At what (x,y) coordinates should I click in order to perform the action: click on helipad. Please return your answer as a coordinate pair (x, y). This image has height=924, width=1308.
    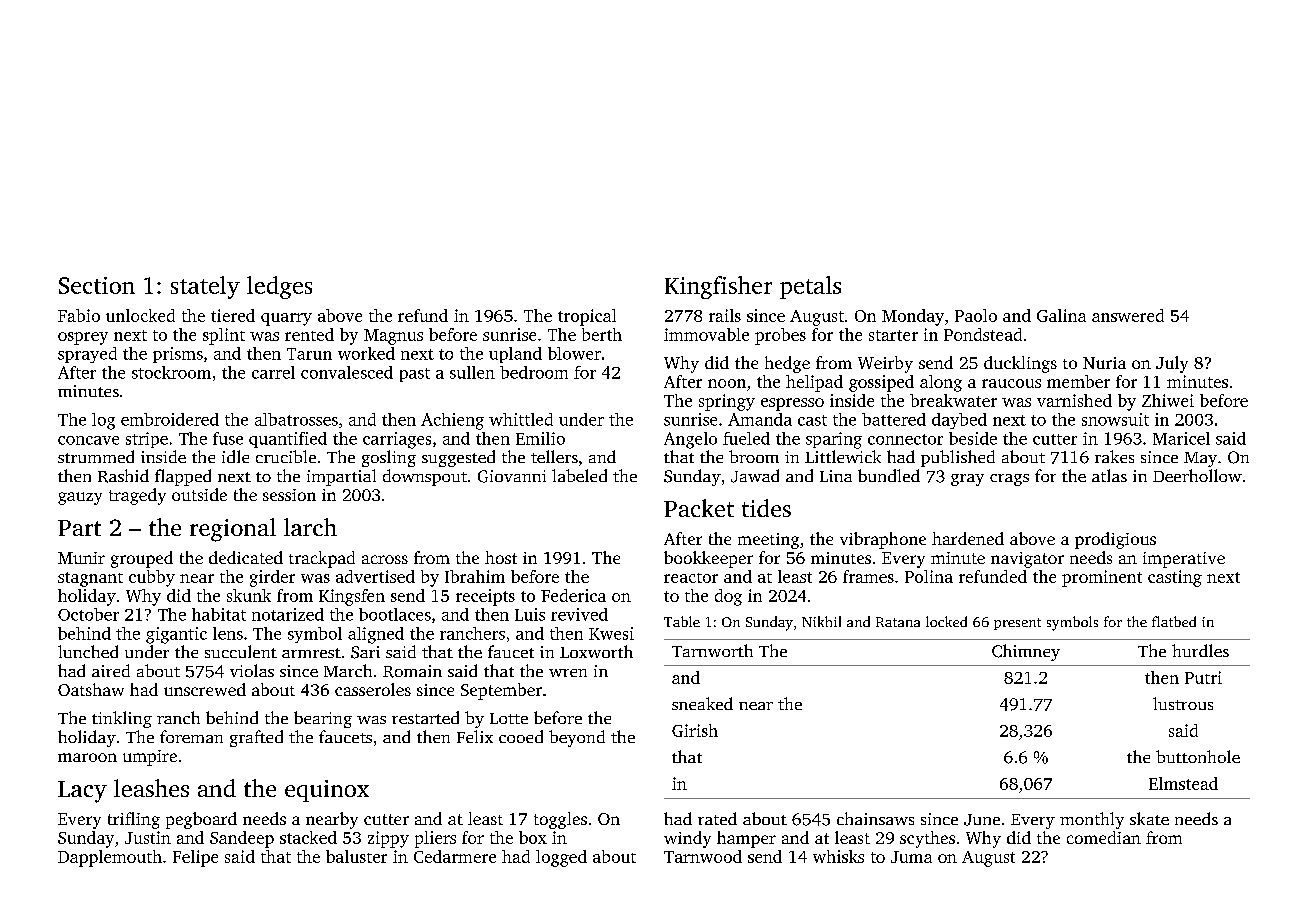
    Looking at the image, I should click on (814, 383).
